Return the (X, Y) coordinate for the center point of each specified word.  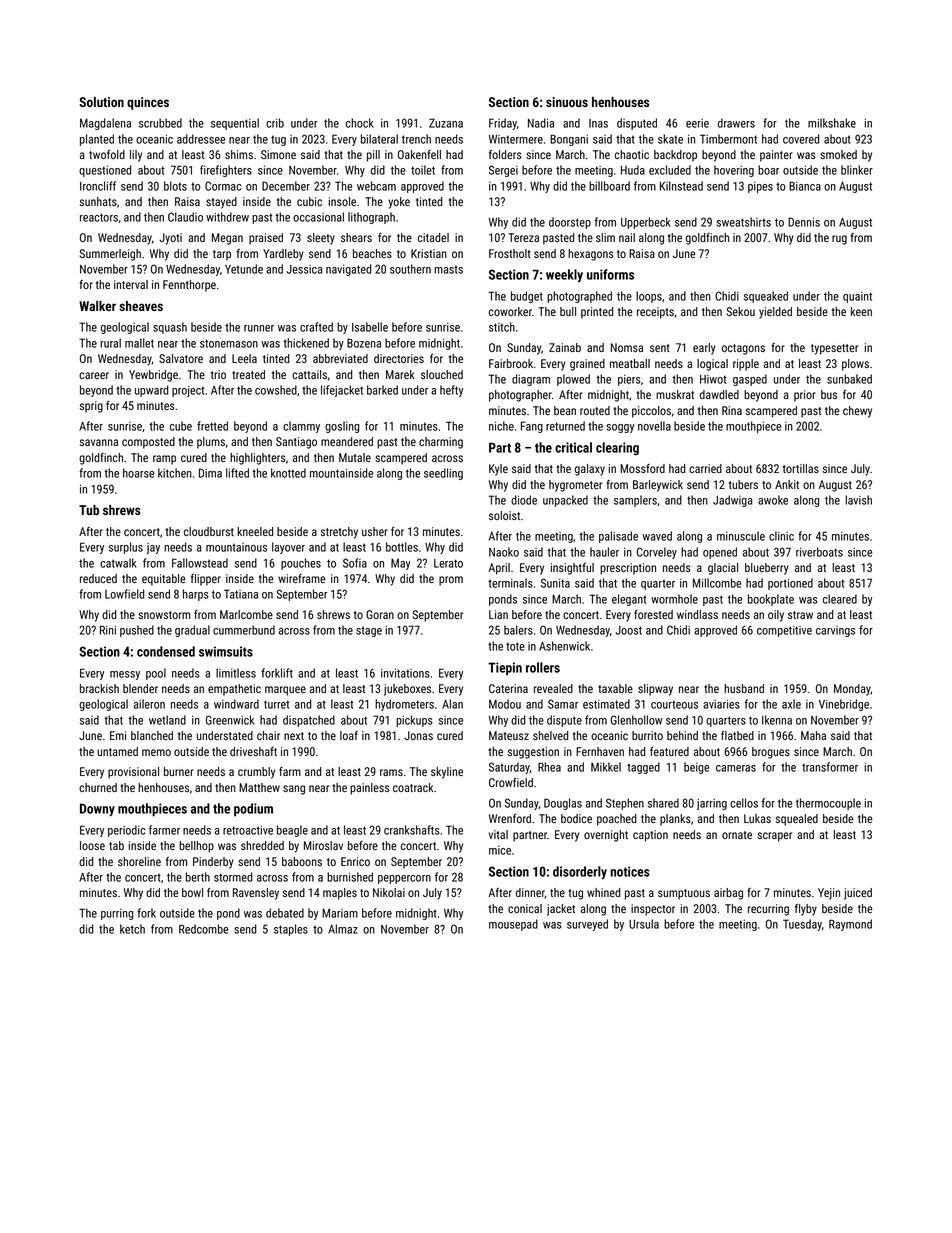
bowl (192, 892)
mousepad (513, 925)
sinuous (567, 102)
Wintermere (516, 139)
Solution (101, 102)
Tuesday (802, 925)
